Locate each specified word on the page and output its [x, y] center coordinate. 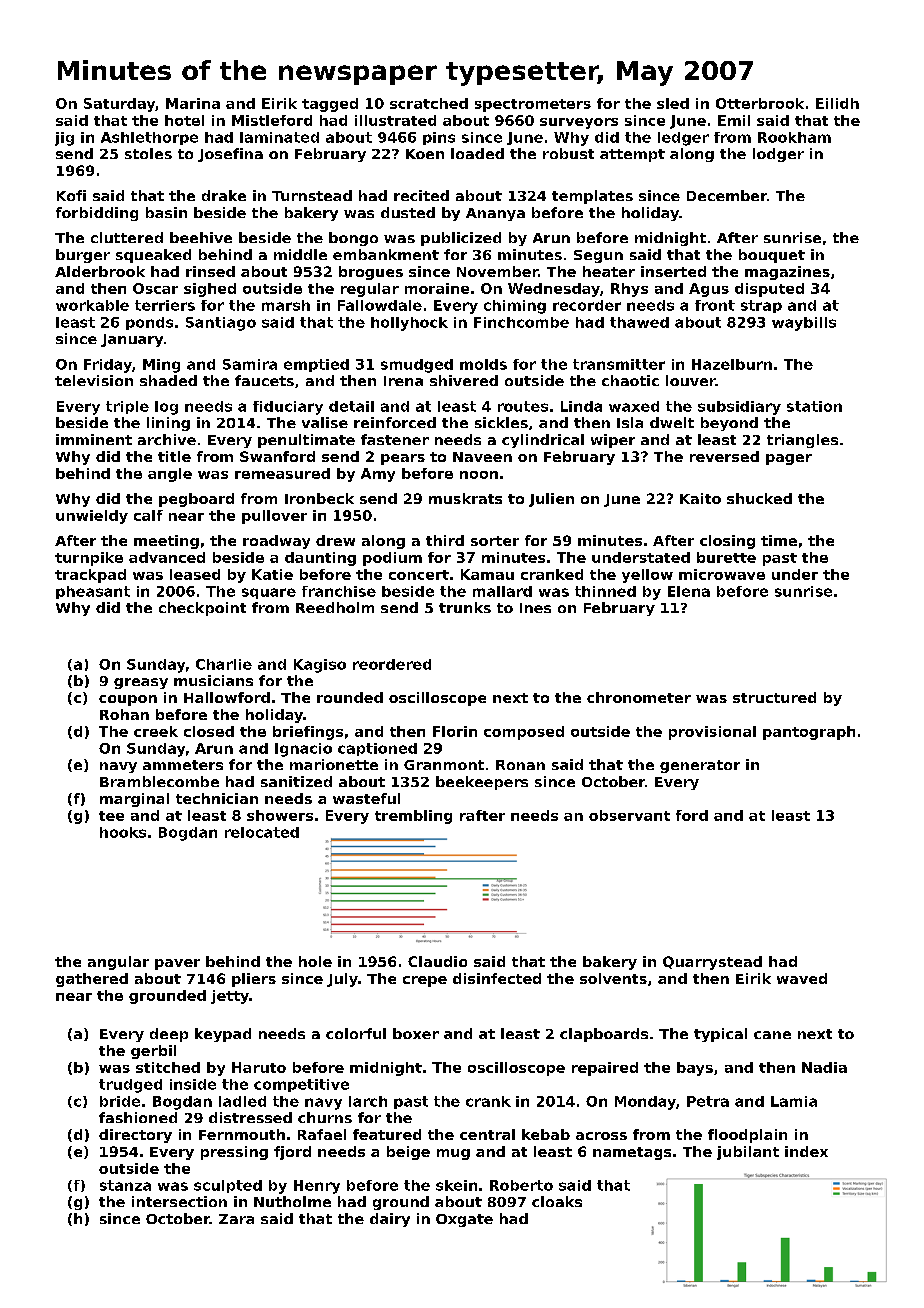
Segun [598, 256]
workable [92, 305]
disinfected [497, 978]
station [814, 406]
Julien [551, 500]
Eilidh [837, 103]
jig [64, 139]
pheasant [93, 592]
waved [802, 978]
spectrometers [533, 105]
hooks [123, 832]
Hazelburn [732, 364]
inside [193, 1084]
